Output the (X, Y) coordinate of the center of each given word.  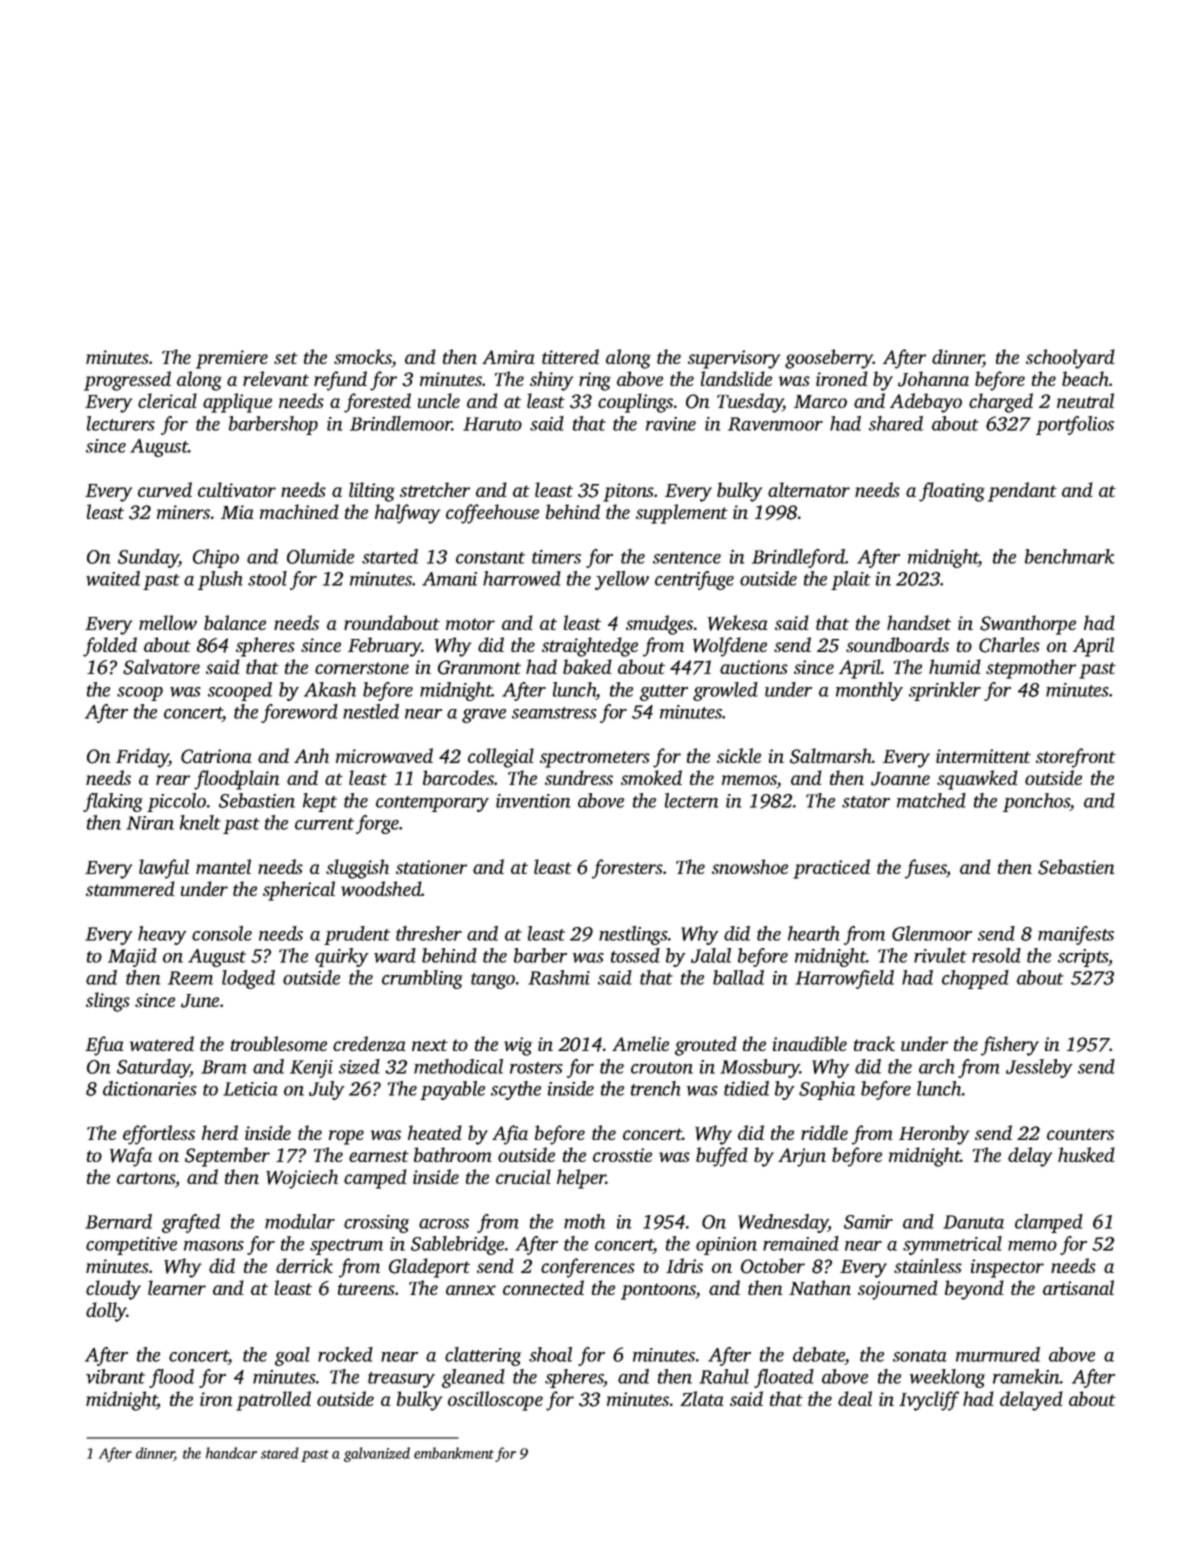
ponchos (1036, 802)
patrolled (273, 1401)
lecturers (121, 423)
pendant (1022, 492)
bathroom (453, 1154)
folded (110, 647)
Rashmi (559, 977)
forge (377, 824)
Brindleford (798, 558)
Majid (132, 957)
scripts (1083, 958)
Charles (1009, 645)
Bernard (118, 1221)
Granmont (479, 667)
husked (1086, 1154)
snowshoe (750, 866)
